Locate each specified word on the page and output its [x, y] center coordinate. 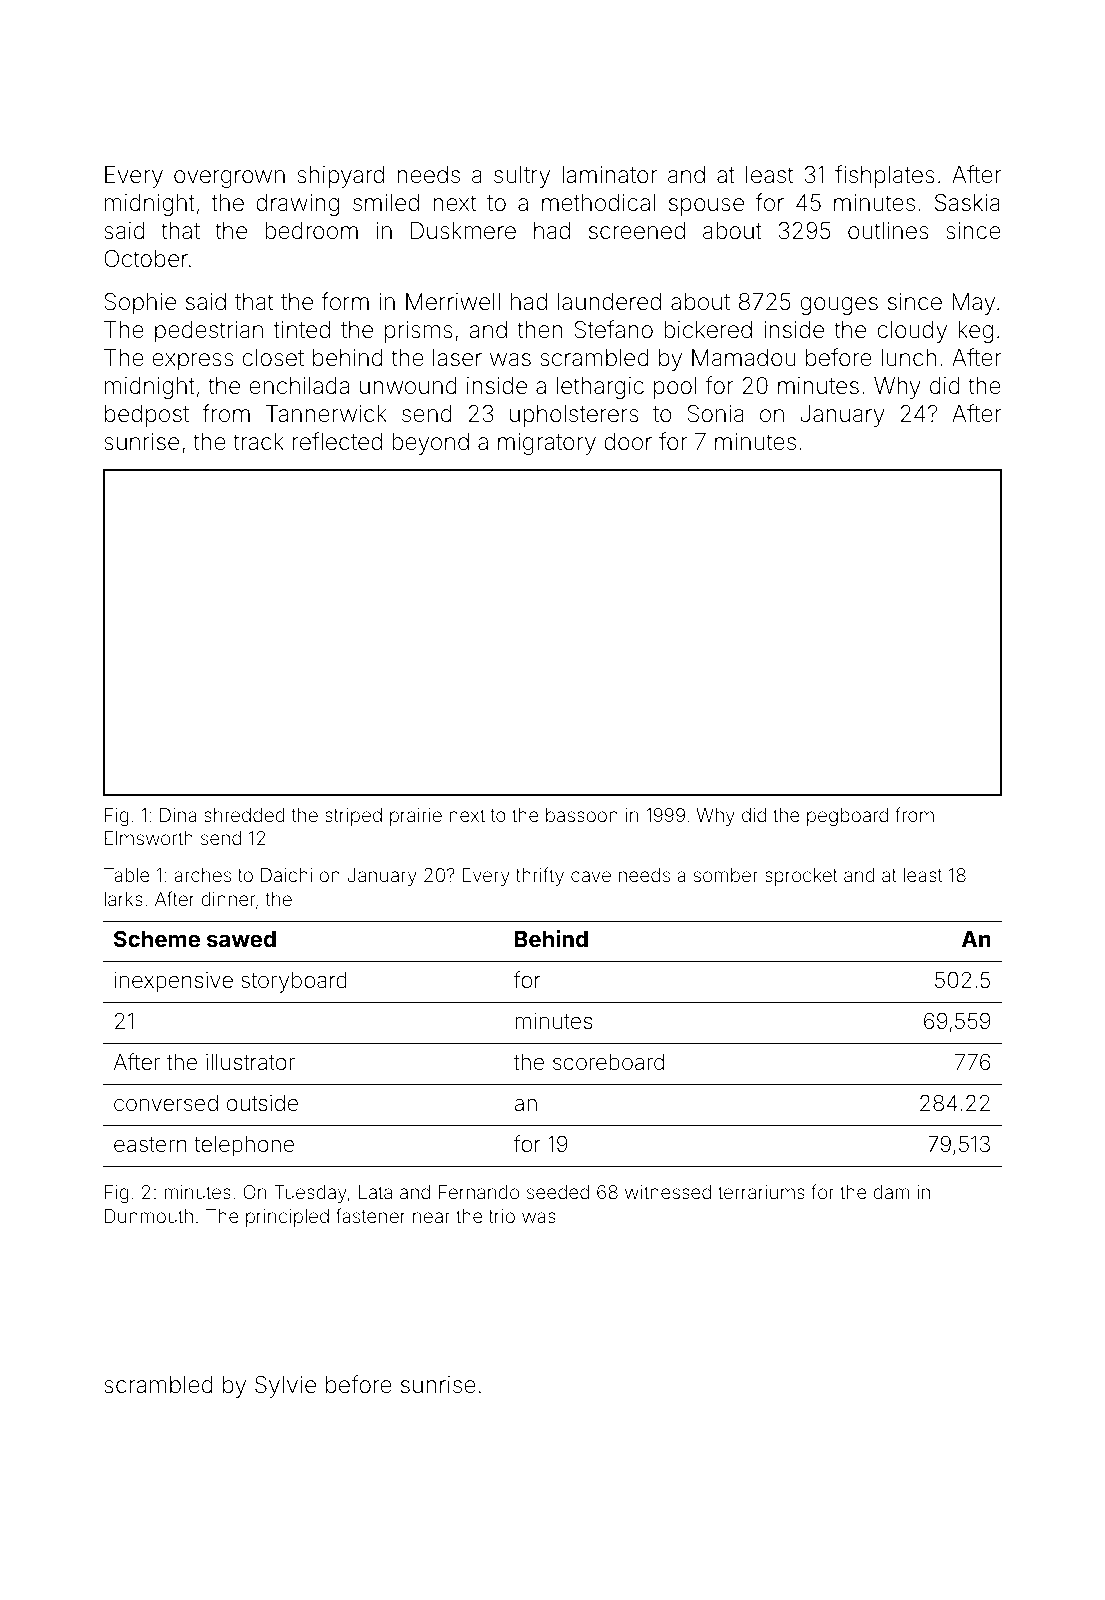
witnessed [668, 1192]
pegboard [847, 817]
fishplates [885, 176]
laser [457, 358]
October [146, 259]
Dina [178, 815]
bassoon [582, 815]
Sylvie [285, 1387]
